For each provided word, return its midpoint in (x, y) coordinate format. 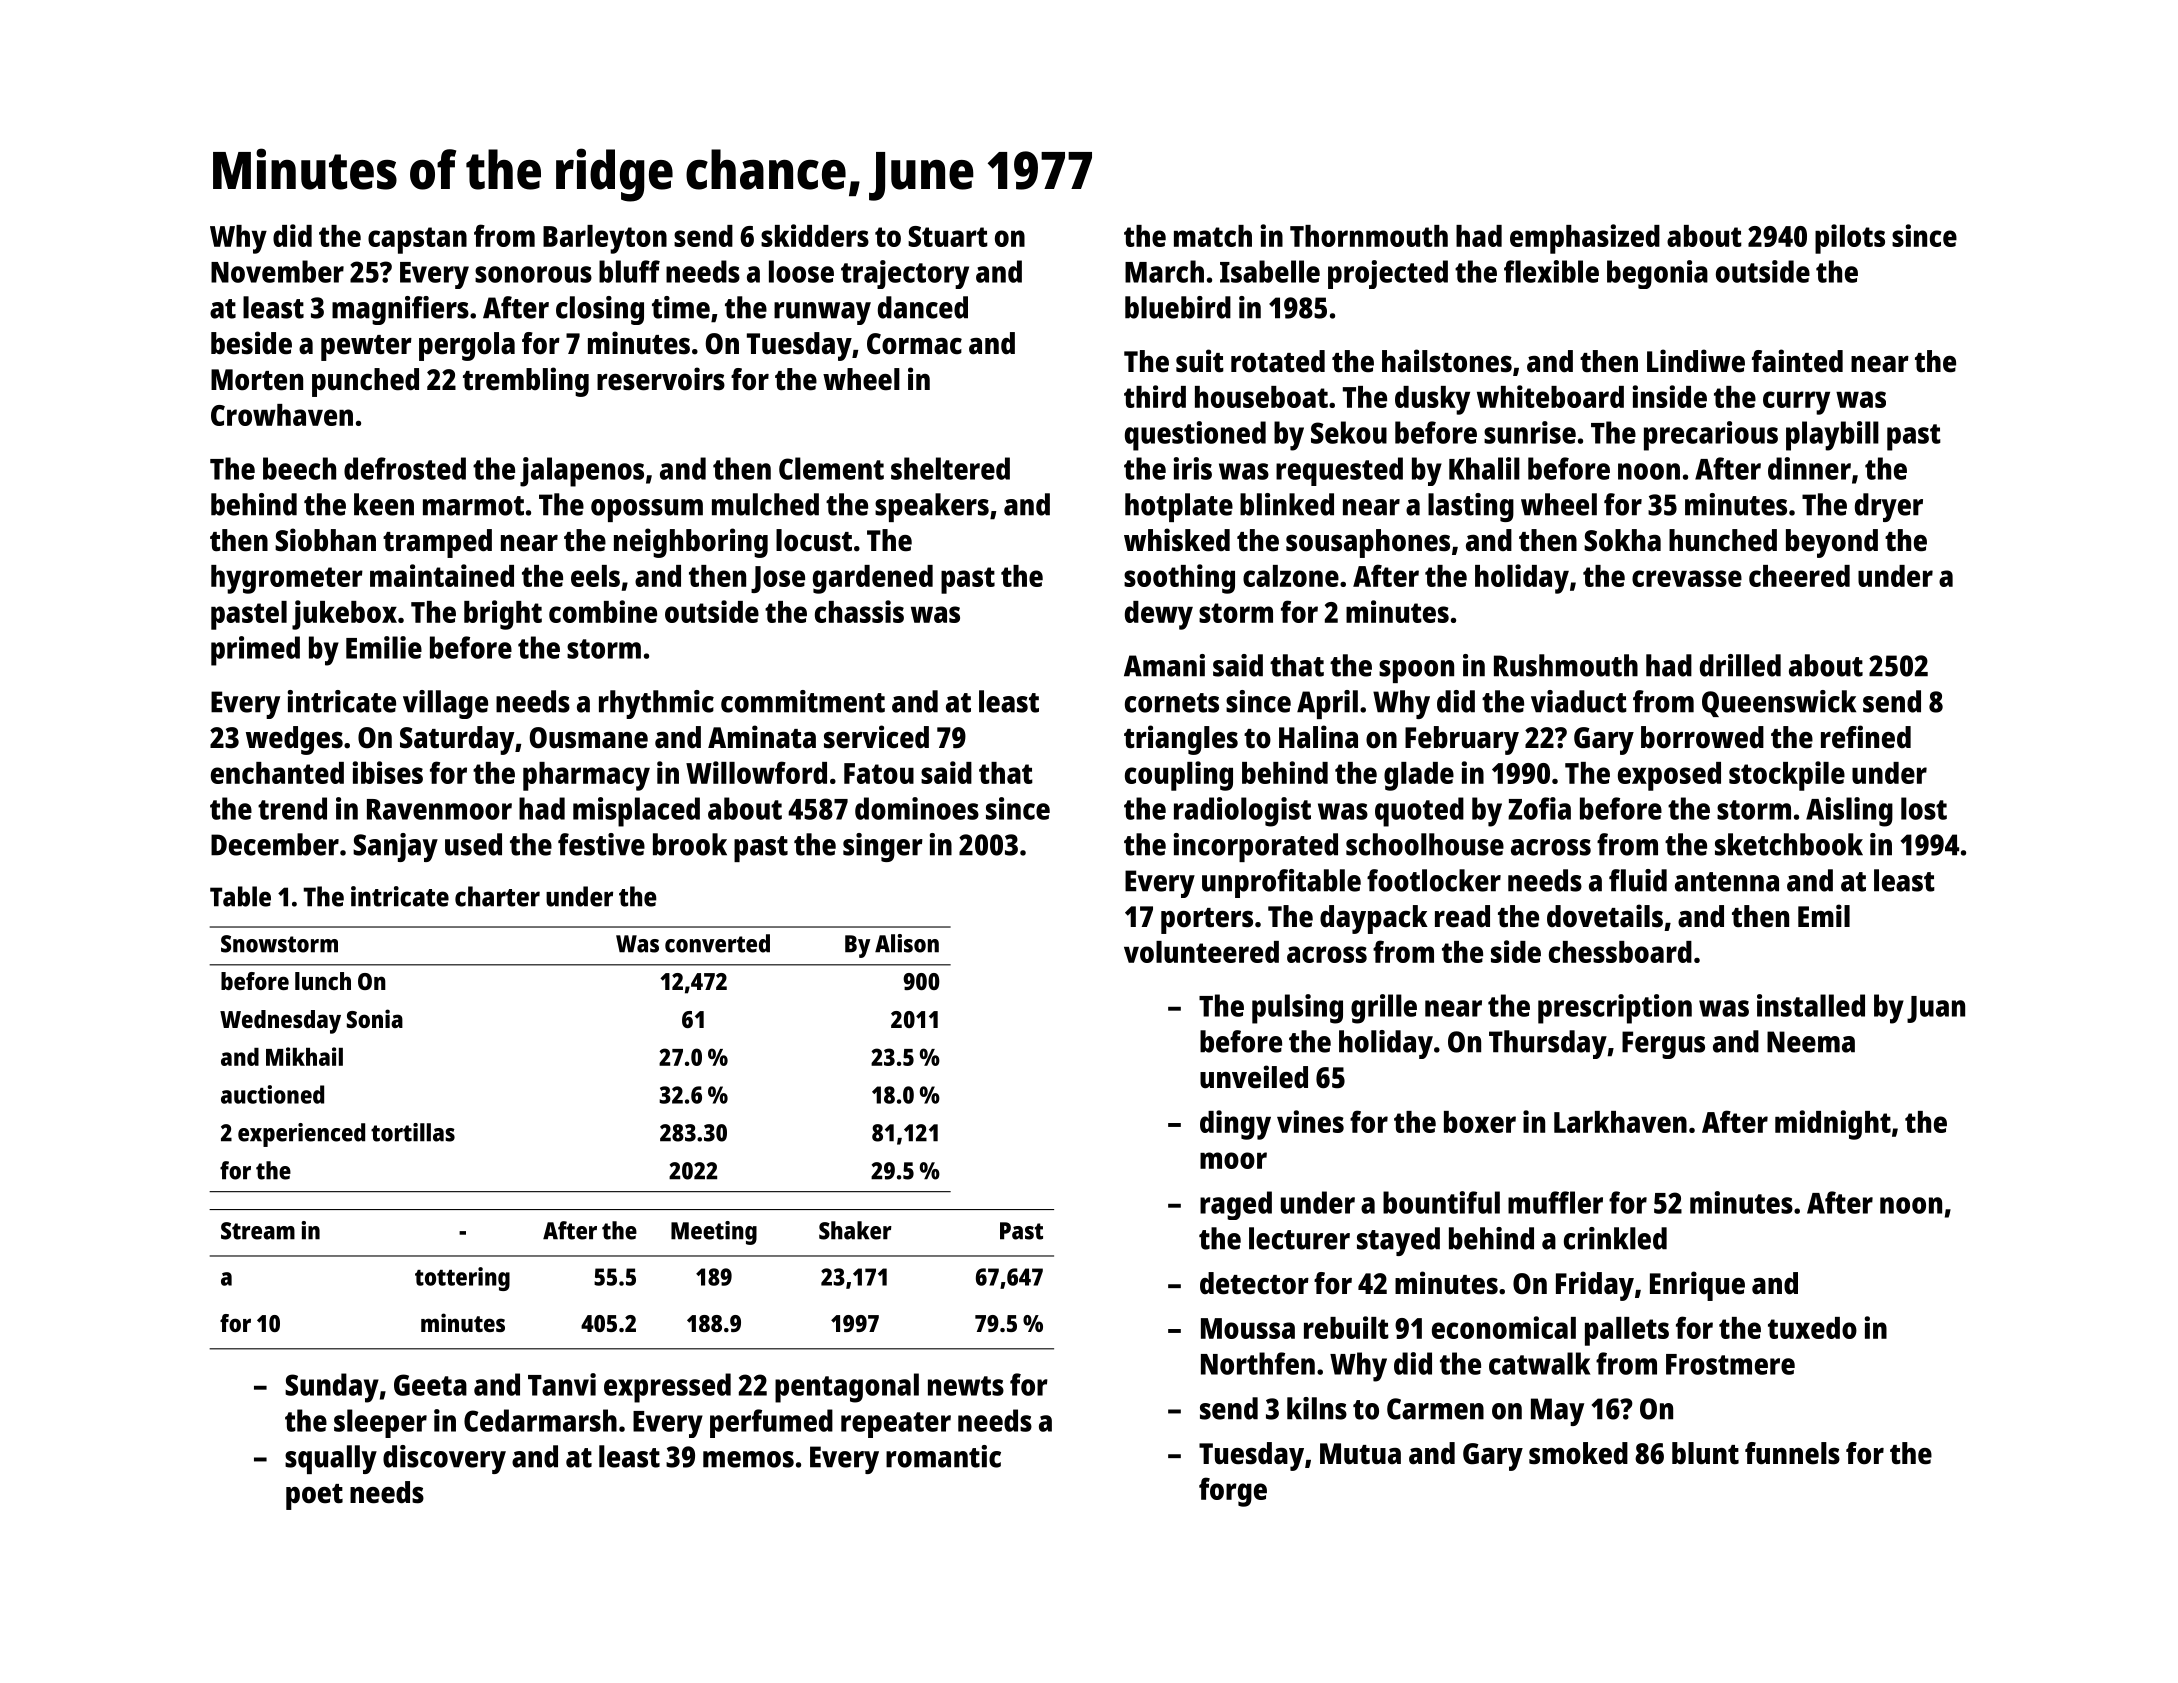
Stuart (948, 236)
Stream (258, 1231)
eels (595, 576)
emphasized (1585, 239)
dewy (1159, 615)
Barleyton (605, 239)
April (1327, 704)
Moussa (1248, 1328)
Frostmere (1730, 1364)
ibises (388, 772)
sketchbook (1789, 844)
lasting (1471, 507)
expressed (667, 1388)
